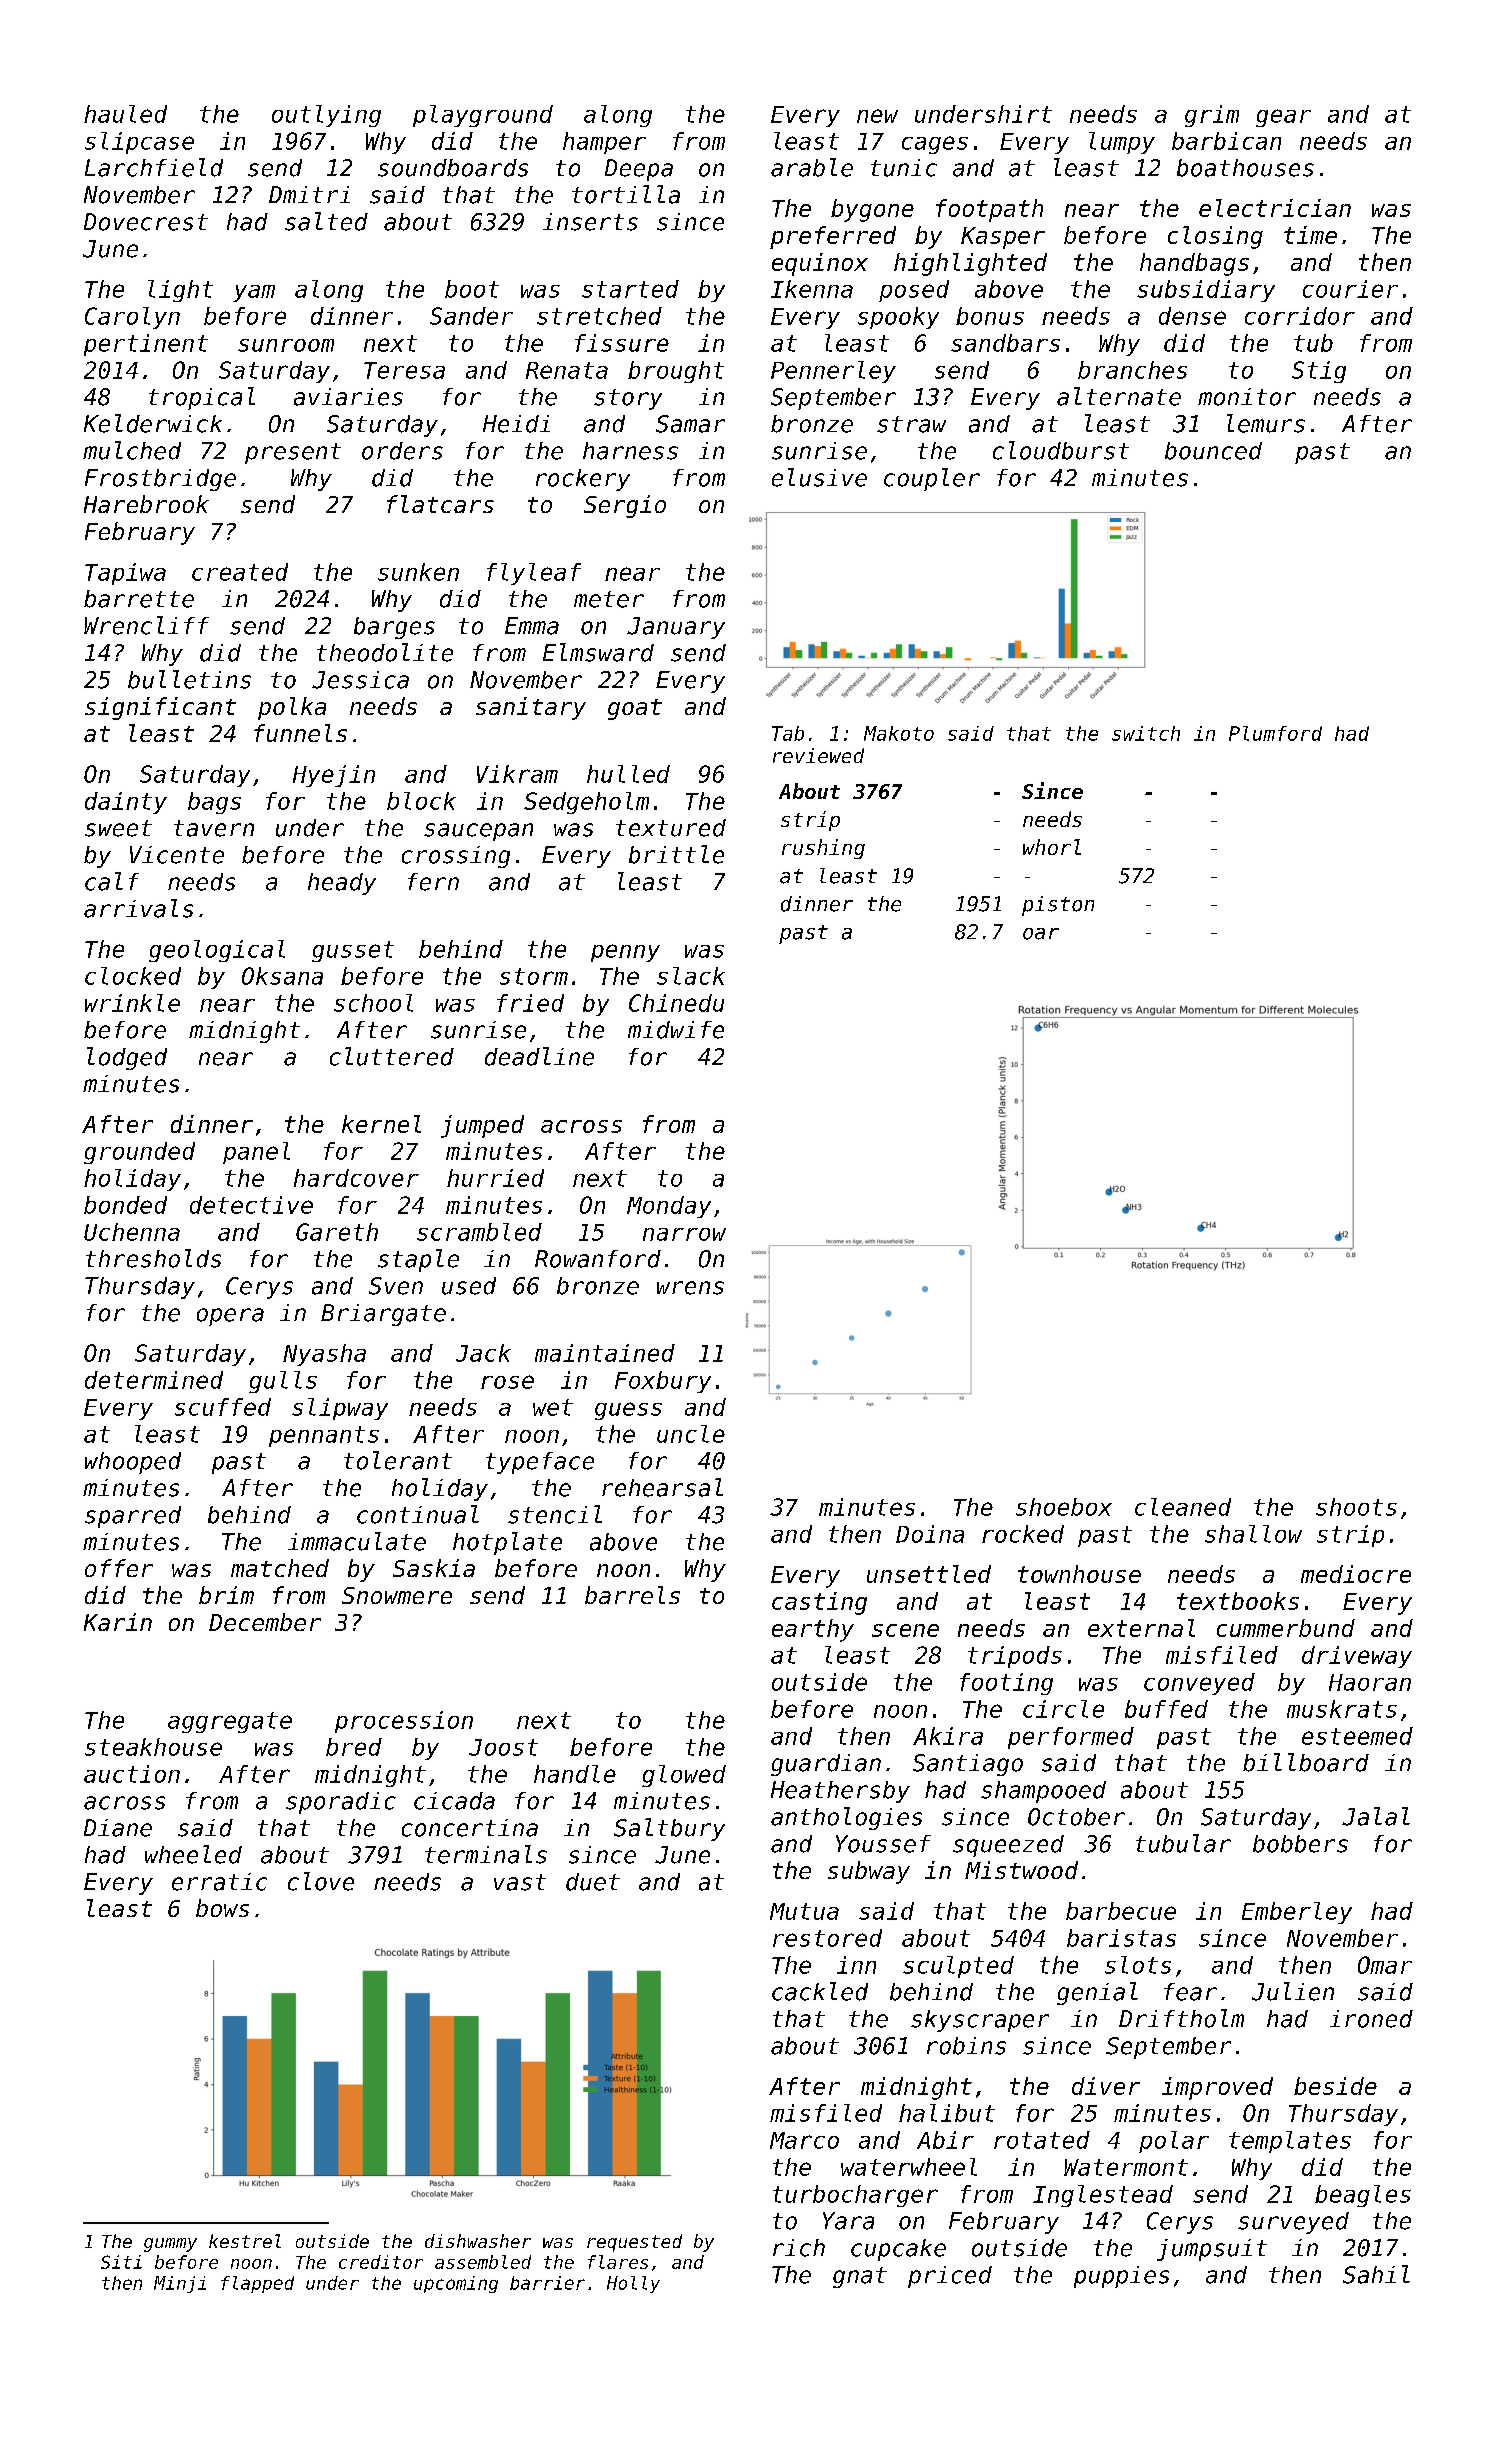 The image size is (1496, 2464). What do you see at coordinates (877, 116) in the screenshot?
I see `new` at bounding box center [877, 116].
